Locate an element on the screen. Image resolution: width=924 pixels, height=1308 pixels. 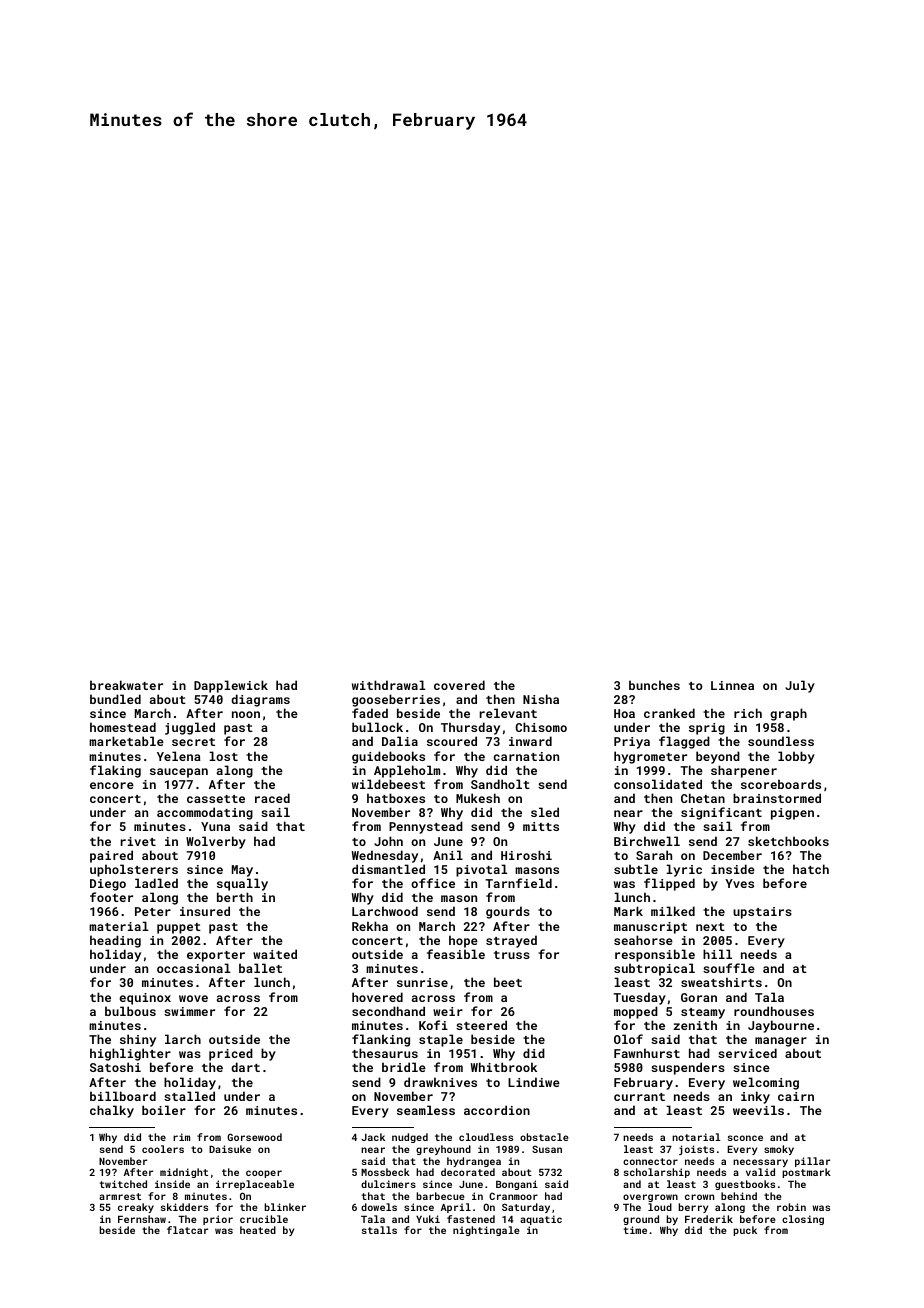
Rekha is located at coordinates (370, 926).
